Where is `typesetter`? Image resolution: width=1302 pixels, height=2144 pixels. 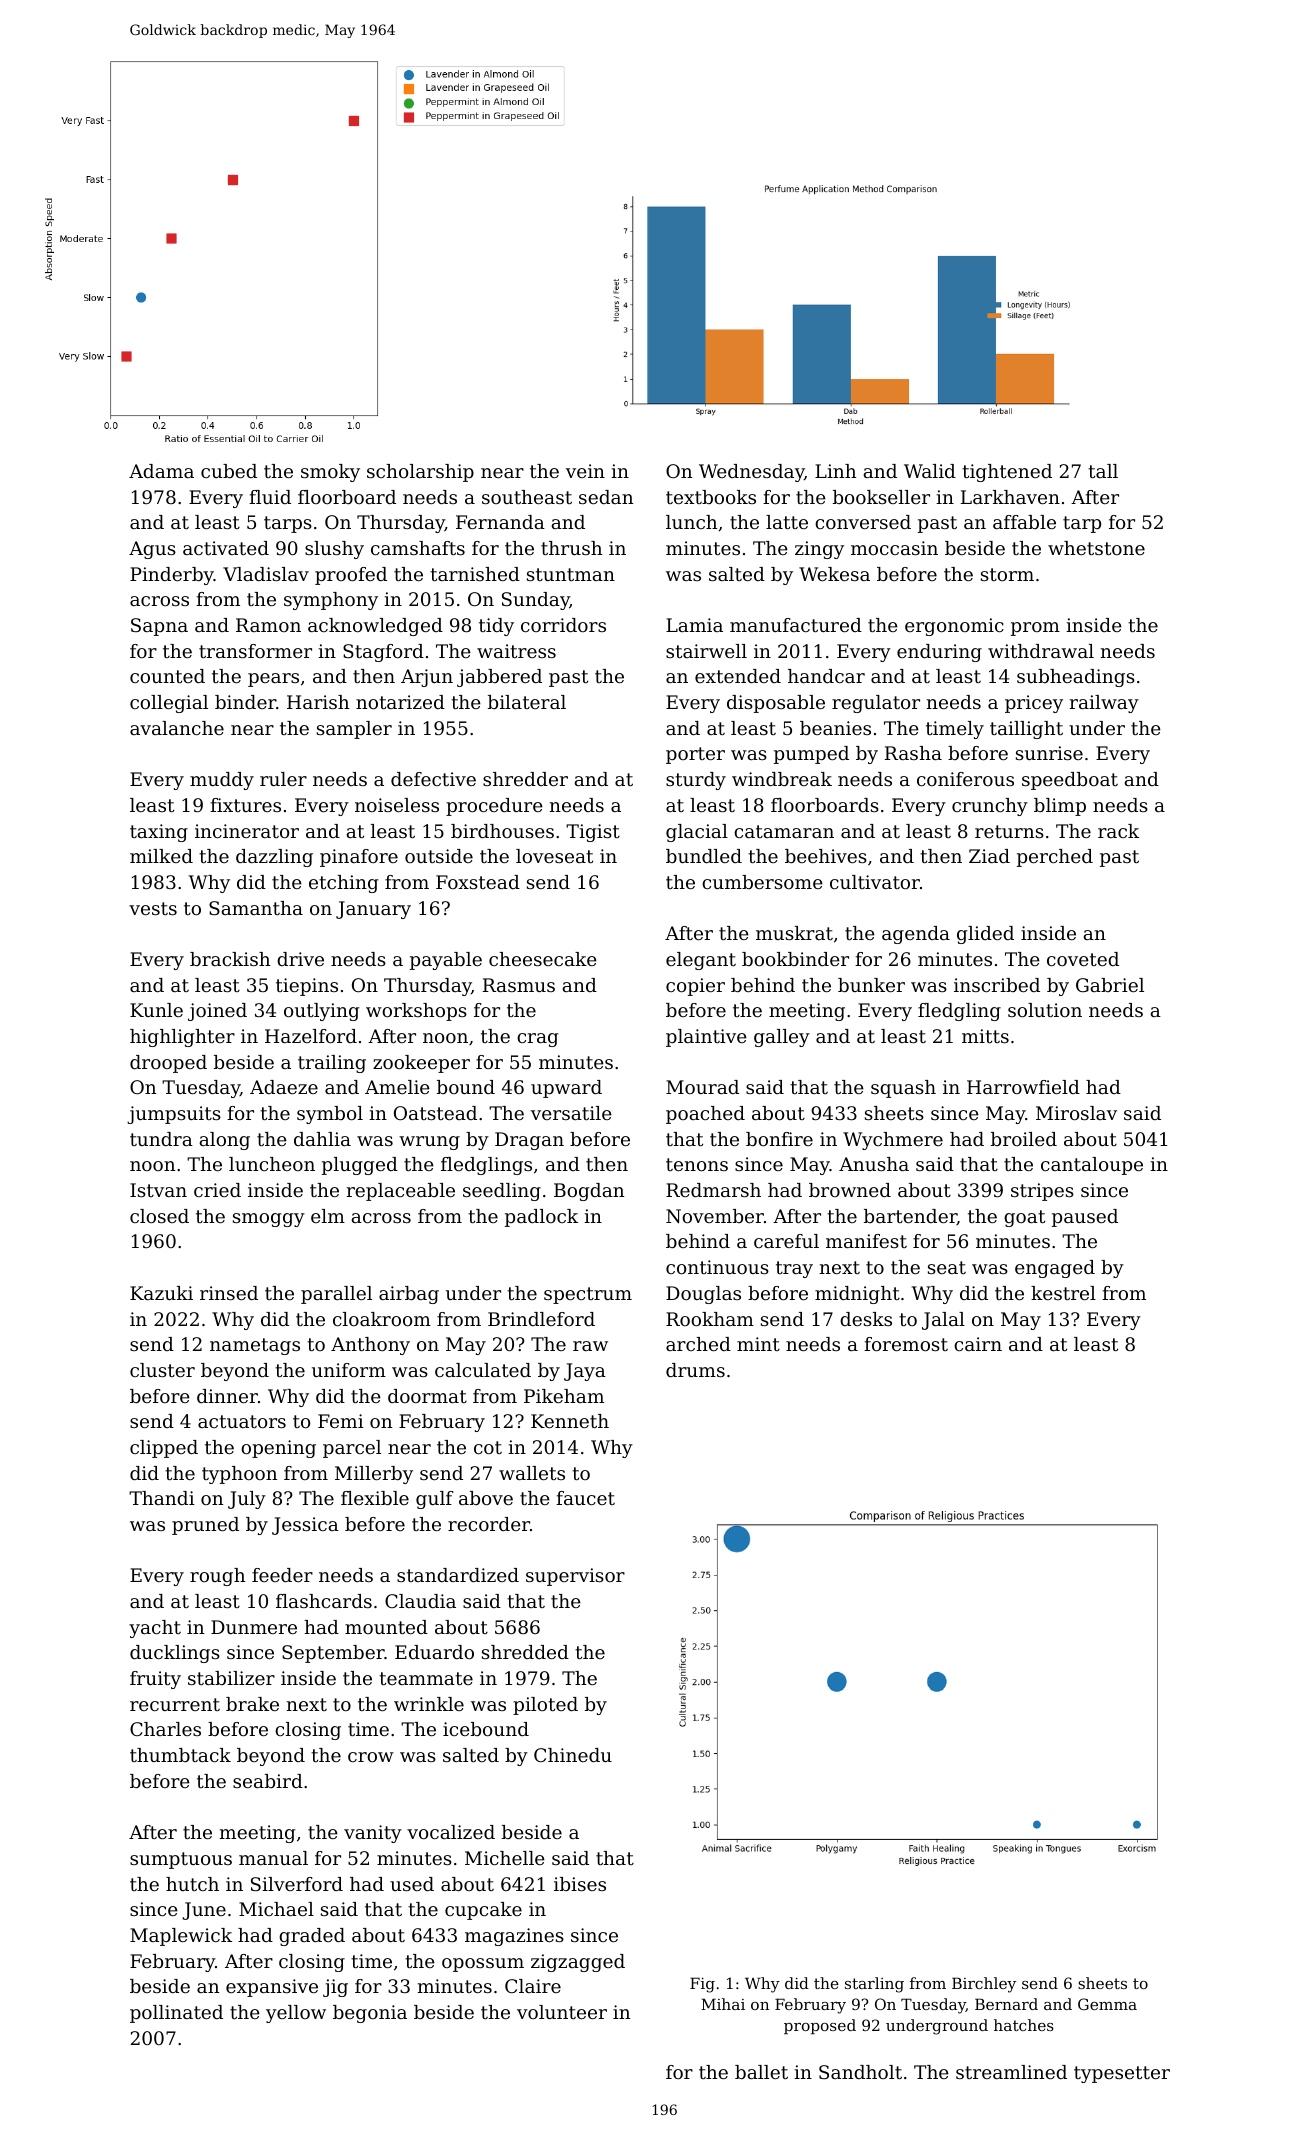 typesetter is located at coordinates (1122, 2074).
